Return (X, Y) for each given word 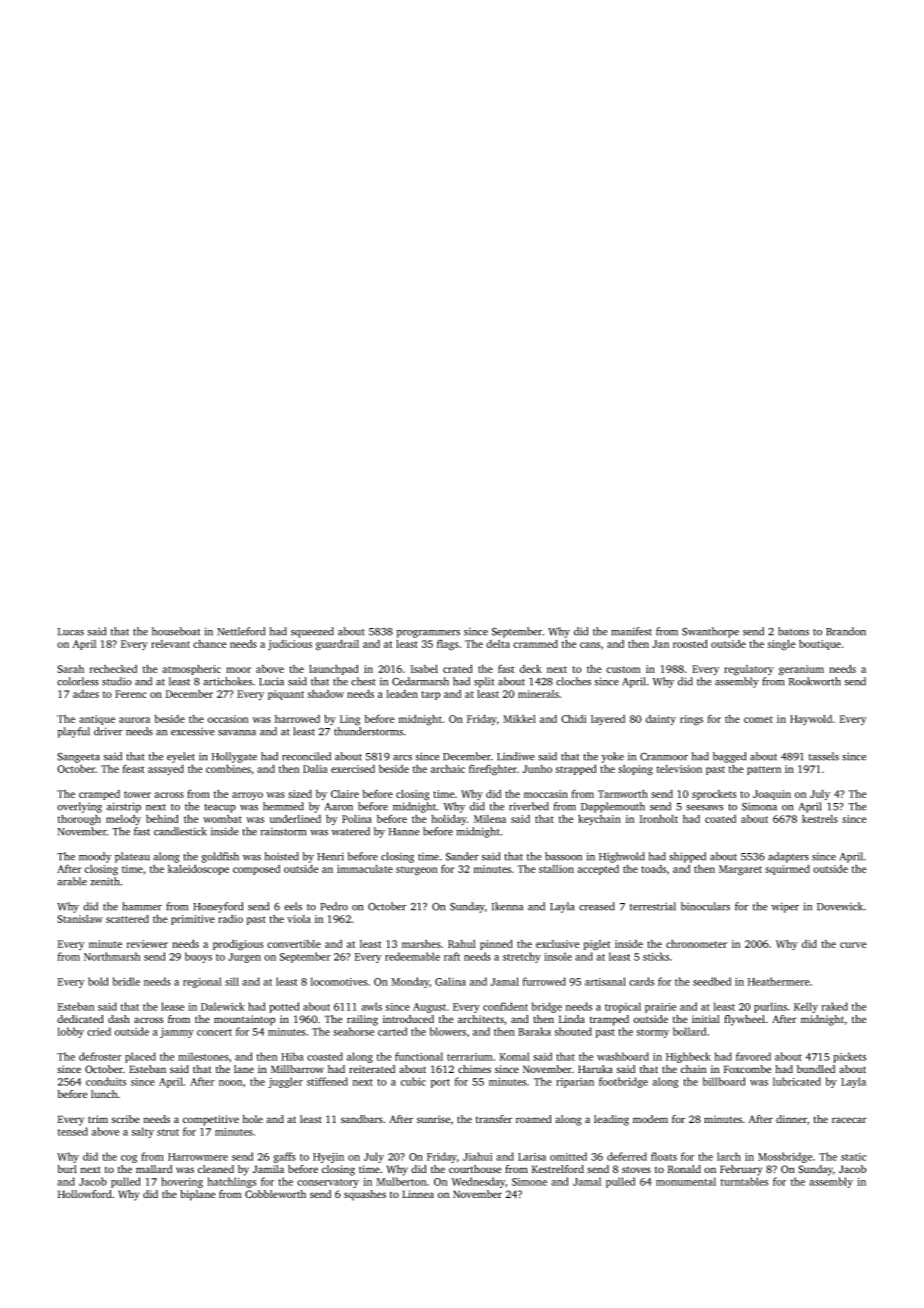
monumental (686, 1181)
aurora (134, 720)
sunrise (433, 1119)
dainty (661, 720)
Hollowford (84, 1194)
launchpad (334, 669)
